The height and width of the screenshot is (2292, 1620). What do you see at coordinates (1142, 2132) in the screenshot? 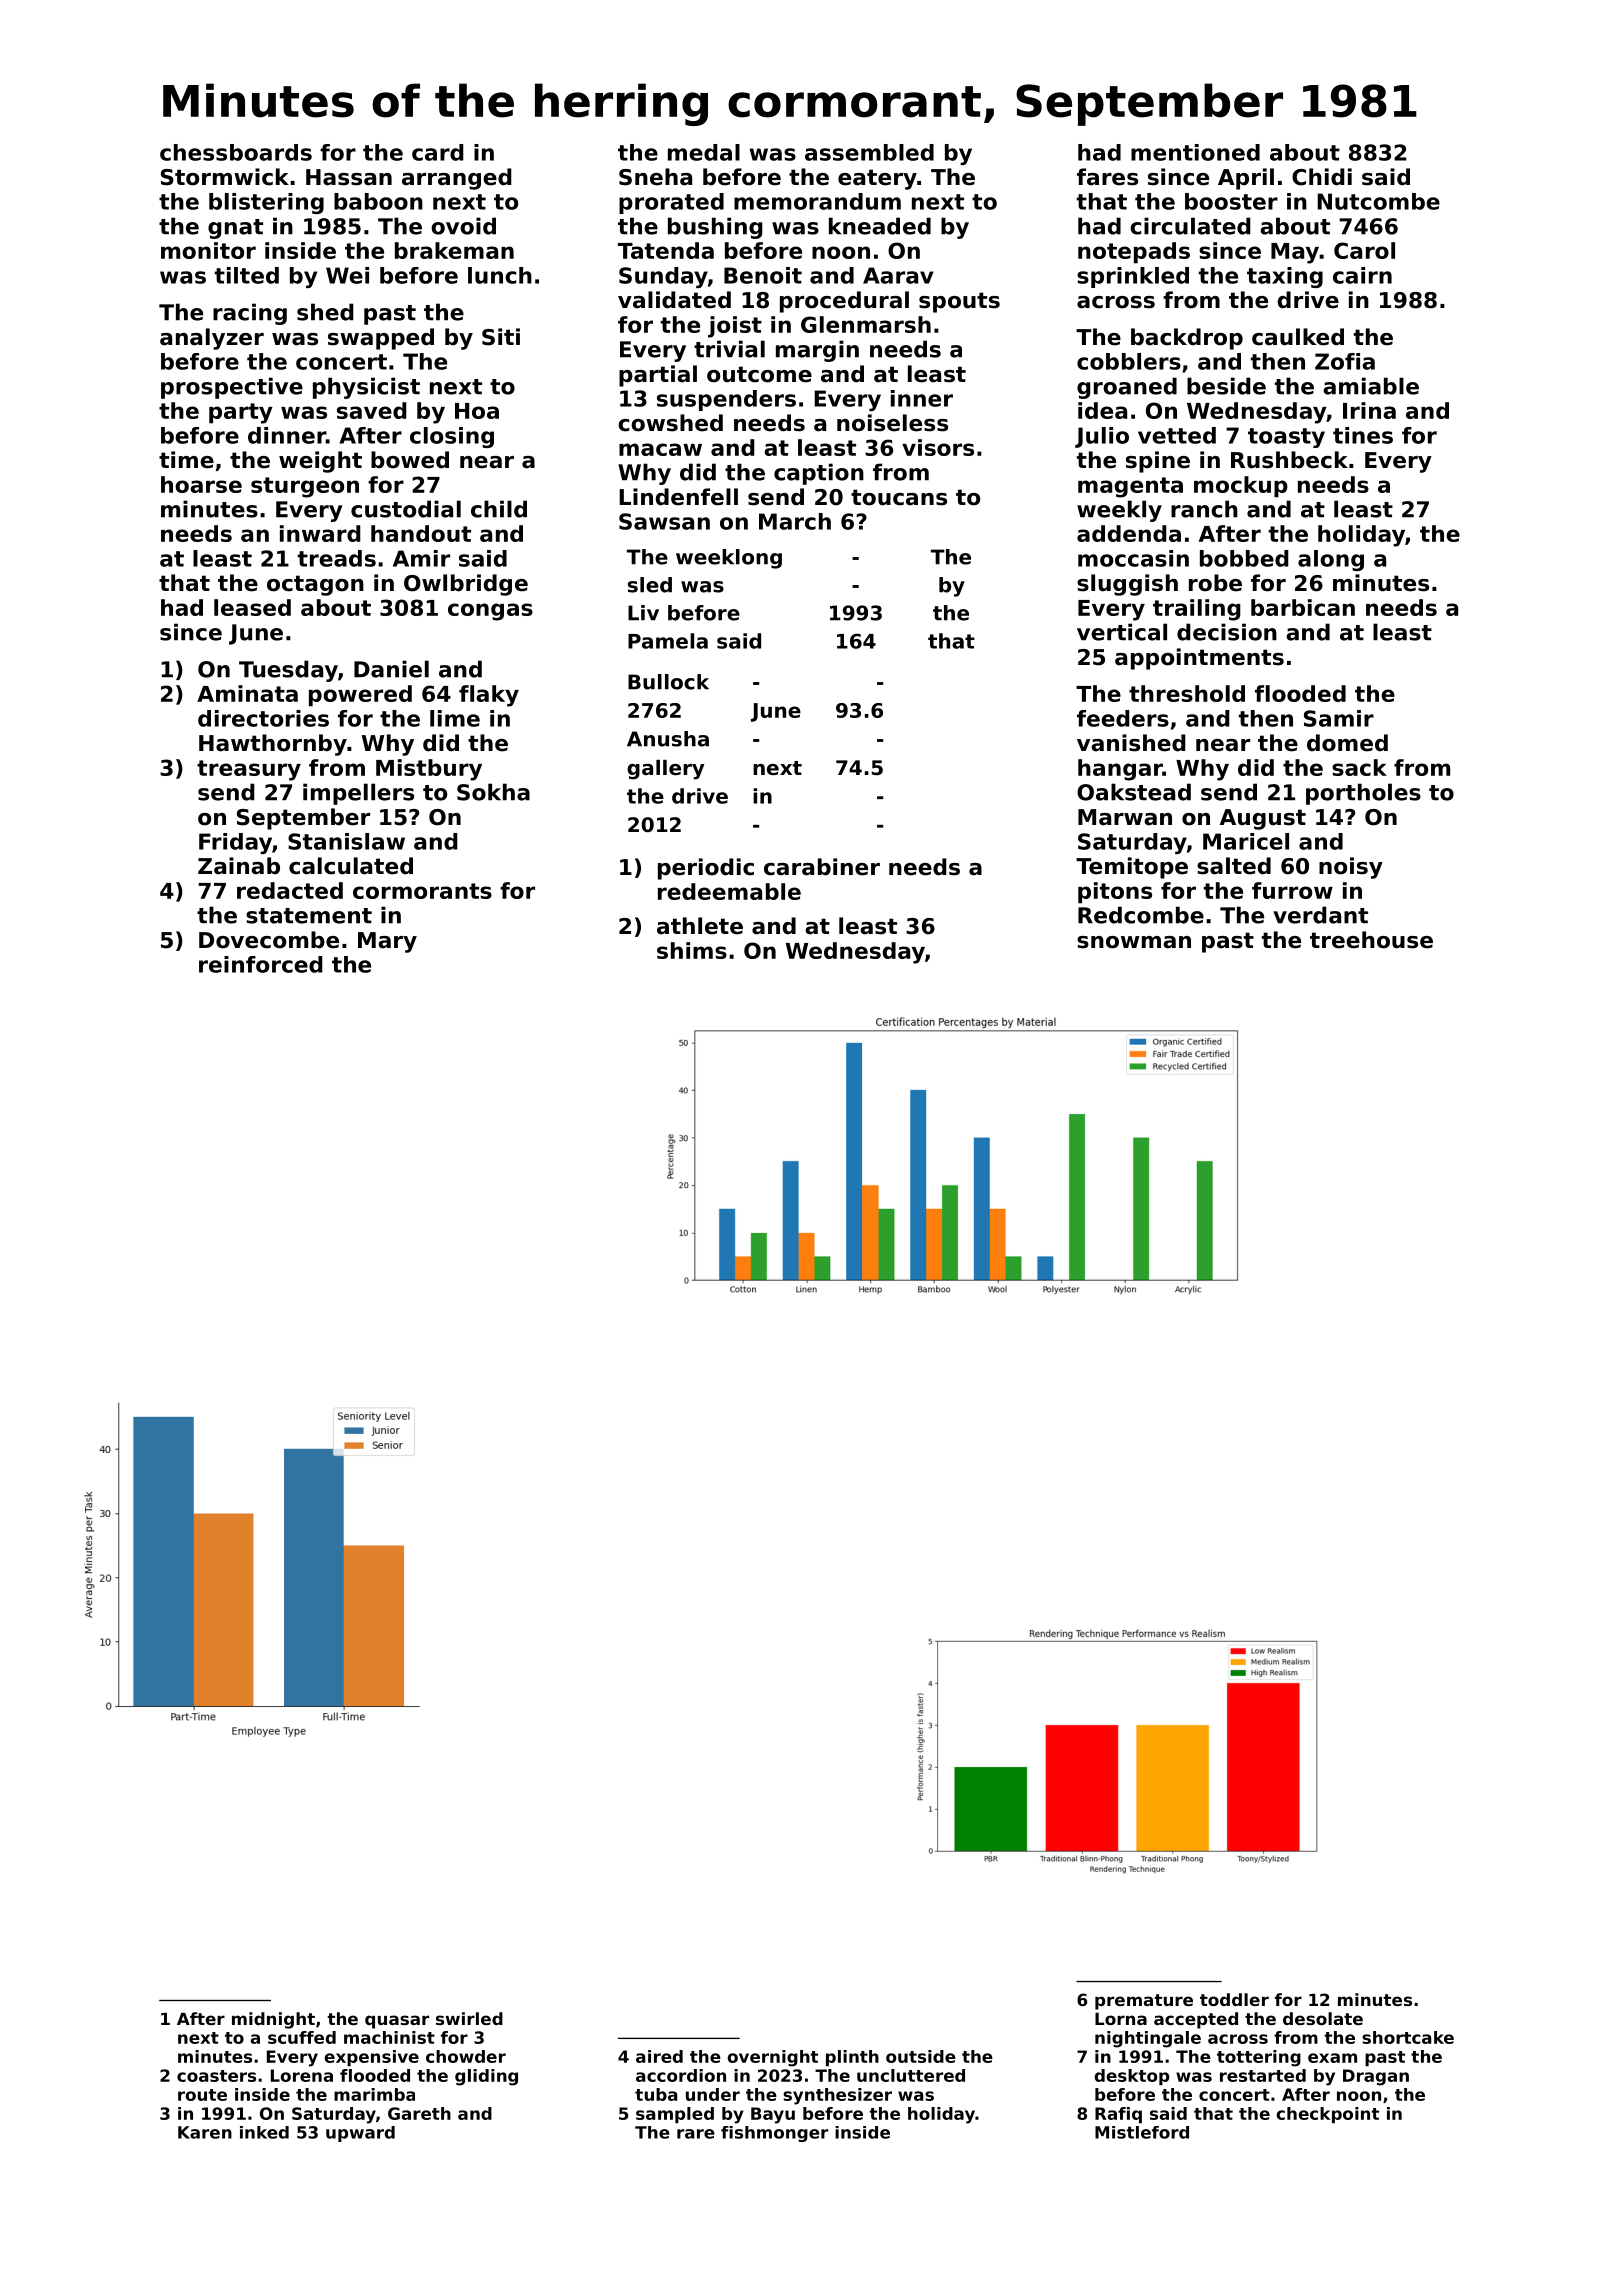
I see `Mistleford` at bounding box center [1142, 2132].
